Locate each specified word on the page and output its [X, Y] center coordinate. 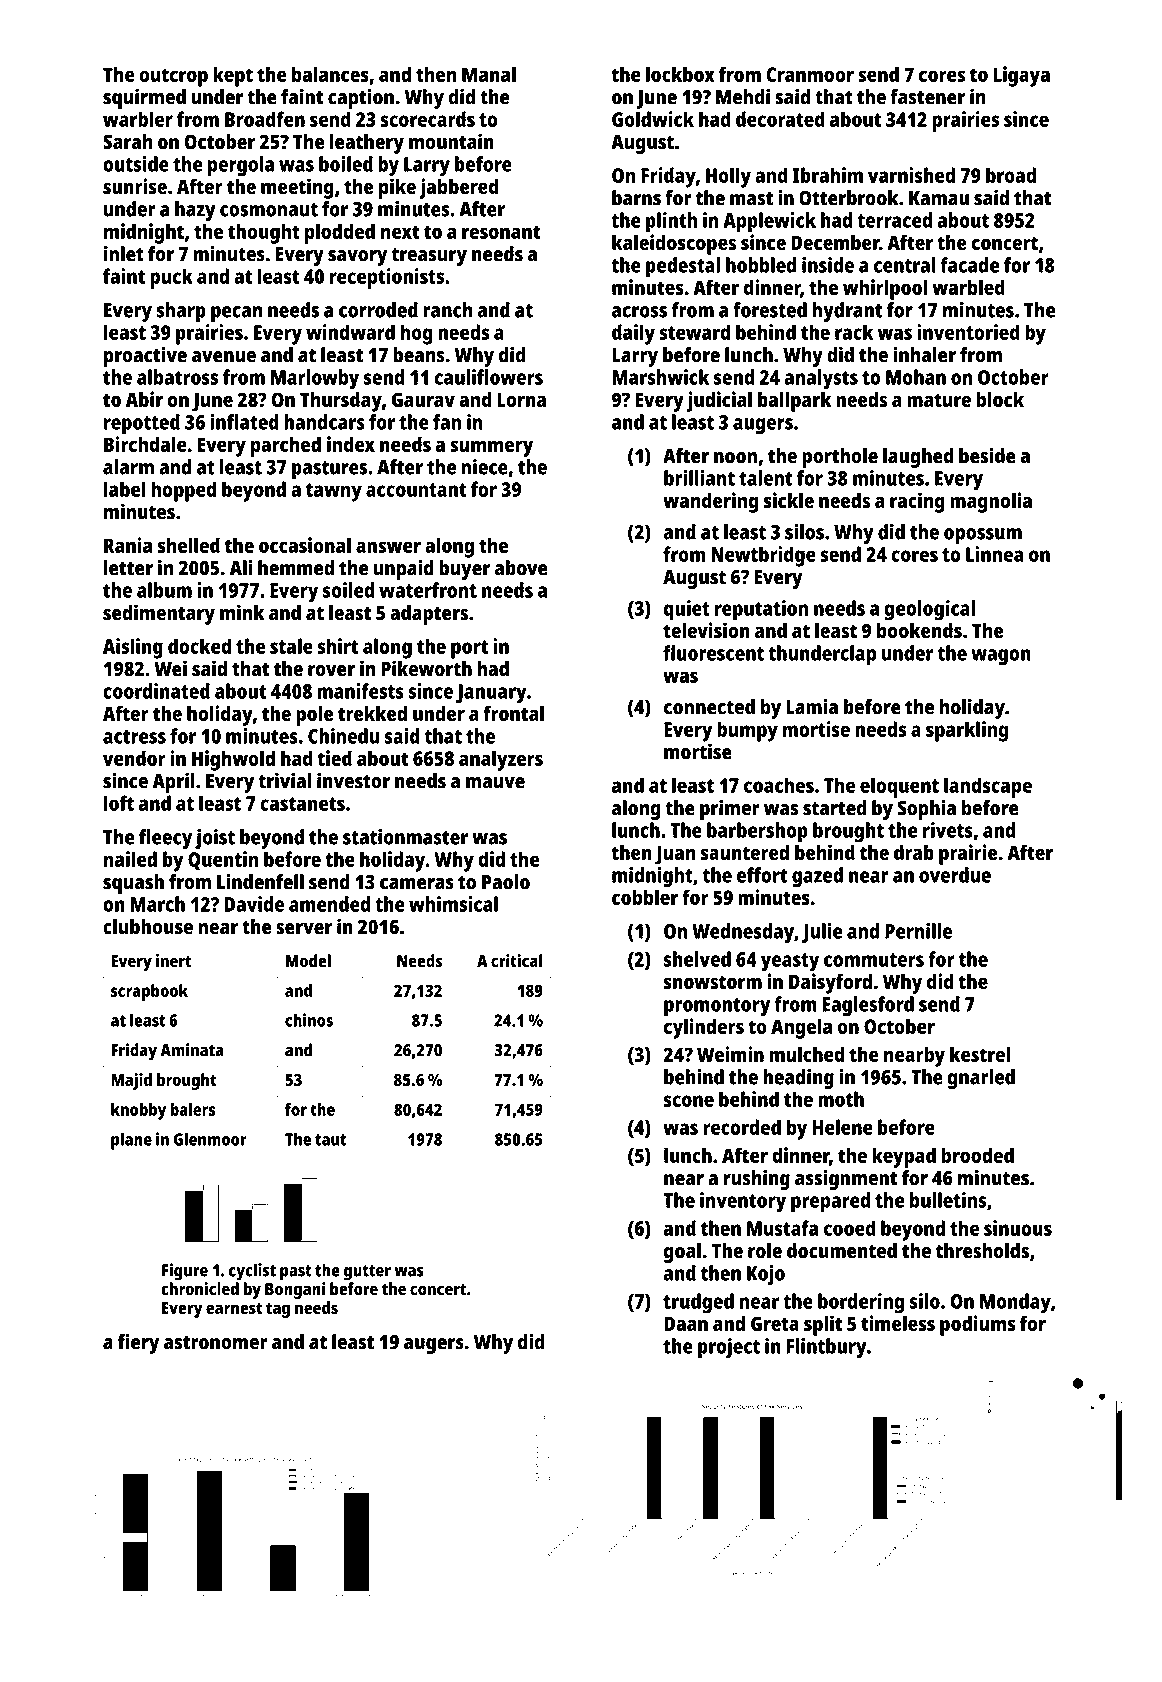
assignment [846, 1179]
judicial [719, 401]
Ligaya [1021, 76]
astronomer [216, 1343]
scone [689, 1101]
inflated [244, 422]
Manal [489, 74]
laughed [918, 458]
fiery [138, 1343]
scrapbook [149, 992]
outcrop [173, 77]
